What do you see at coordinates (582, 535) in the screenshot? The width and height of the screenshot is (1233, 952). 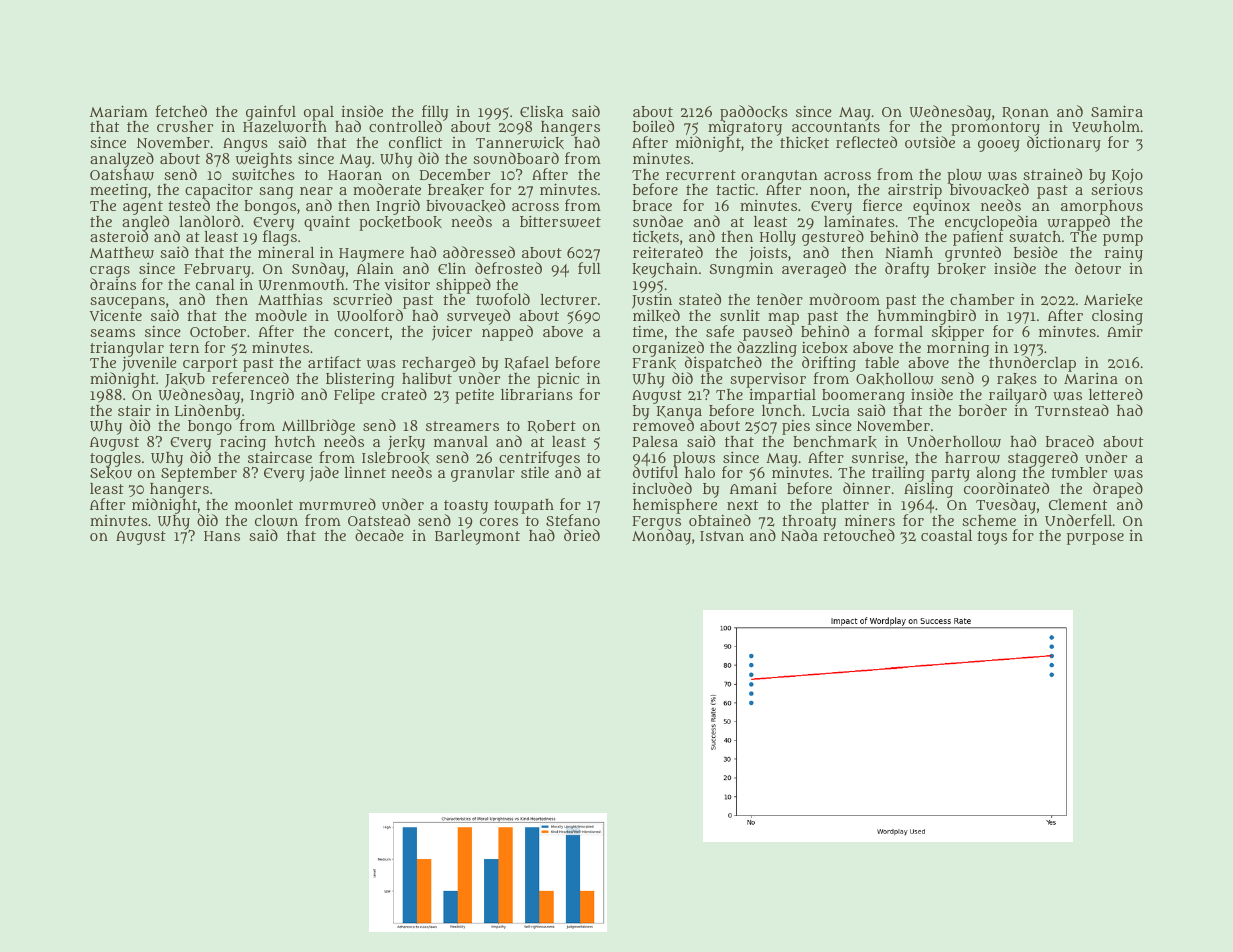 I see `dried` at bounding box center [582, 535].
